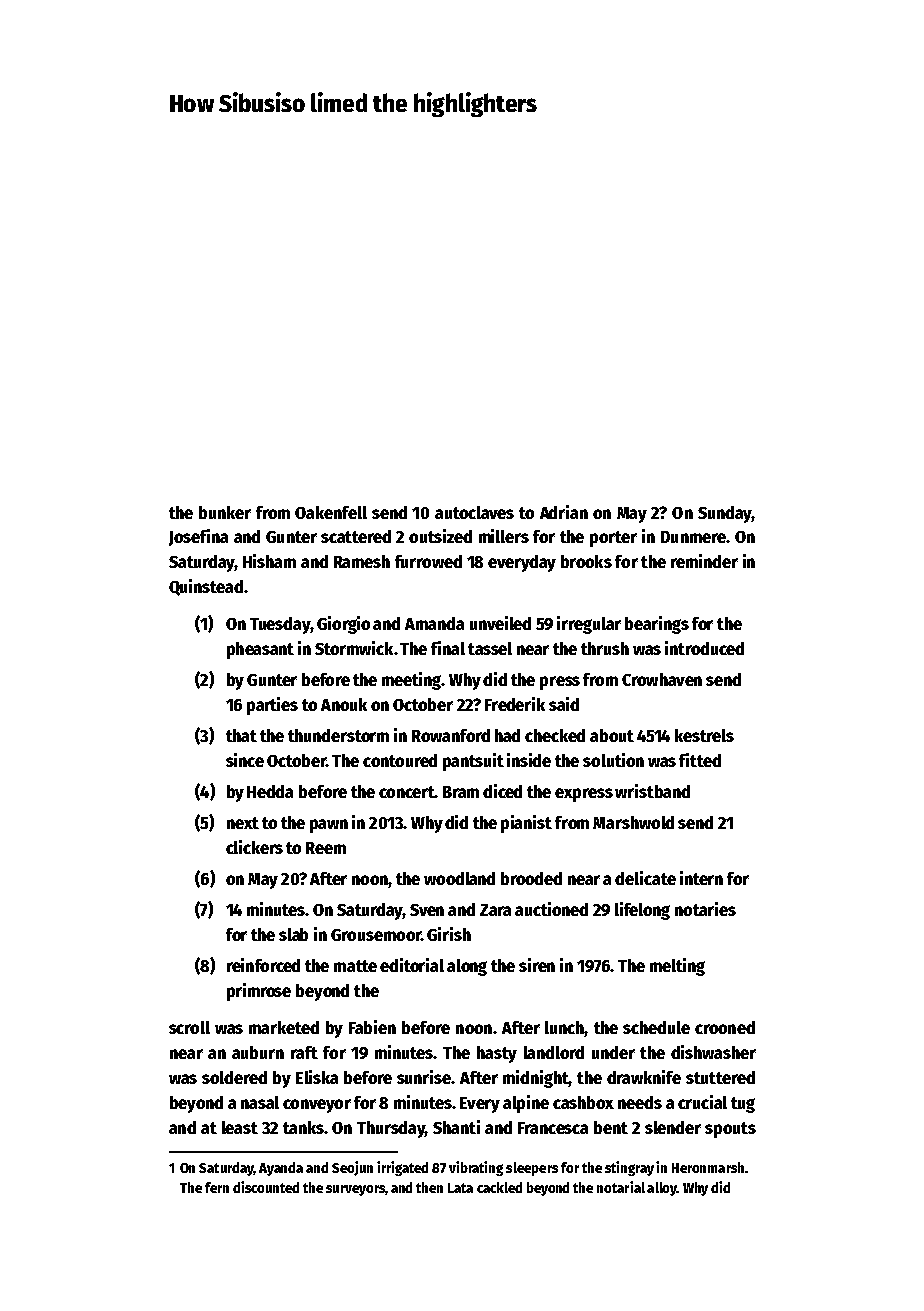 Image resolution: width=924 pixels, height=1311 pixels. I want to click on reinforced, so click(263, 965).
